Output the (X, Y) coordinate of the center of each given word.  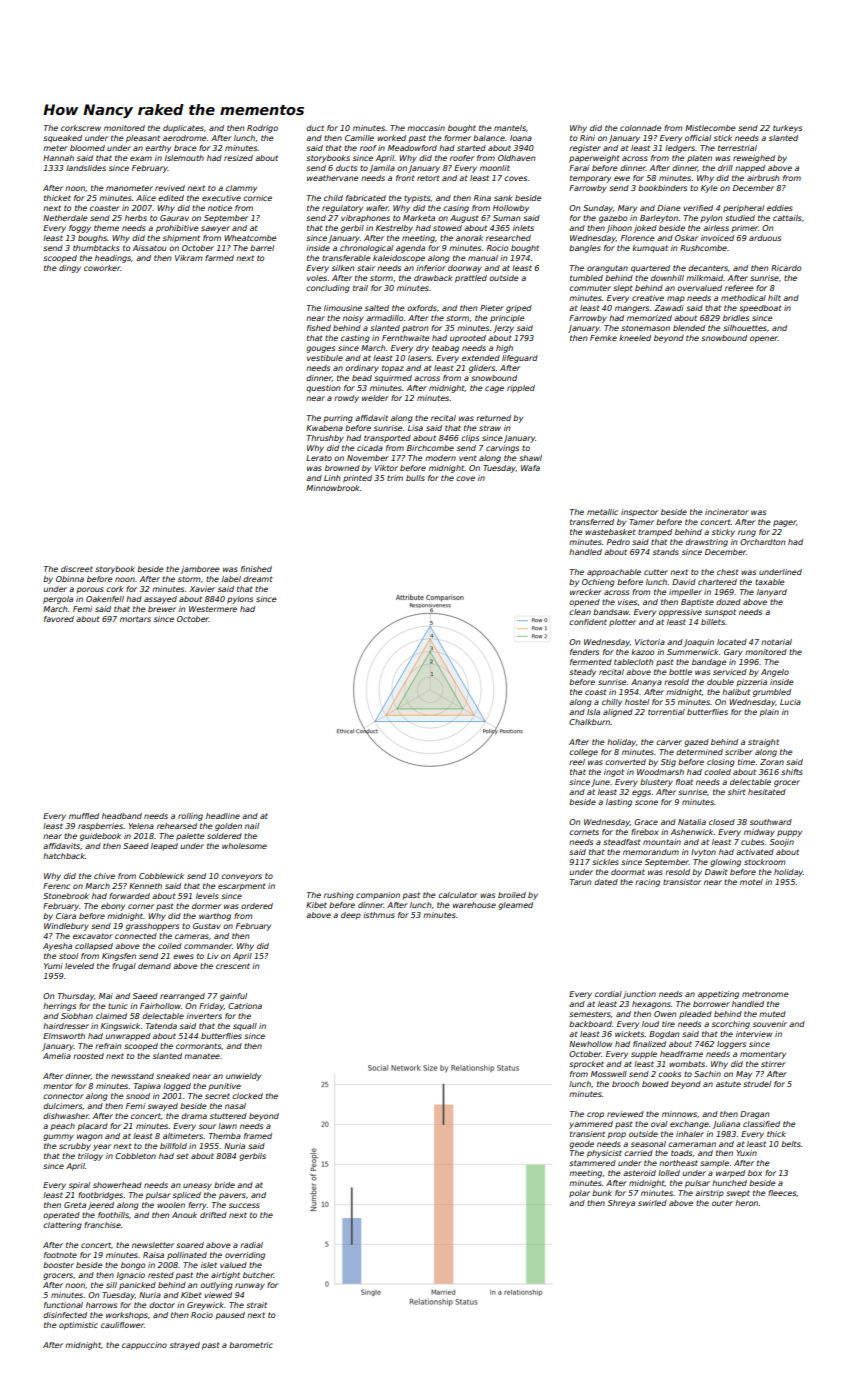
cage (494, 389)
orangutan (607, 269)
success (244, 1205)
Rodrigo (262, 129)
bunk (602, 1193)
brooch (625, 1084)
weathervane (333, 178)
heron (746, 1203)
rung (747, 533)
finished (256, 569)
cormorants (198, 1046)
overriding (245, 1256)
